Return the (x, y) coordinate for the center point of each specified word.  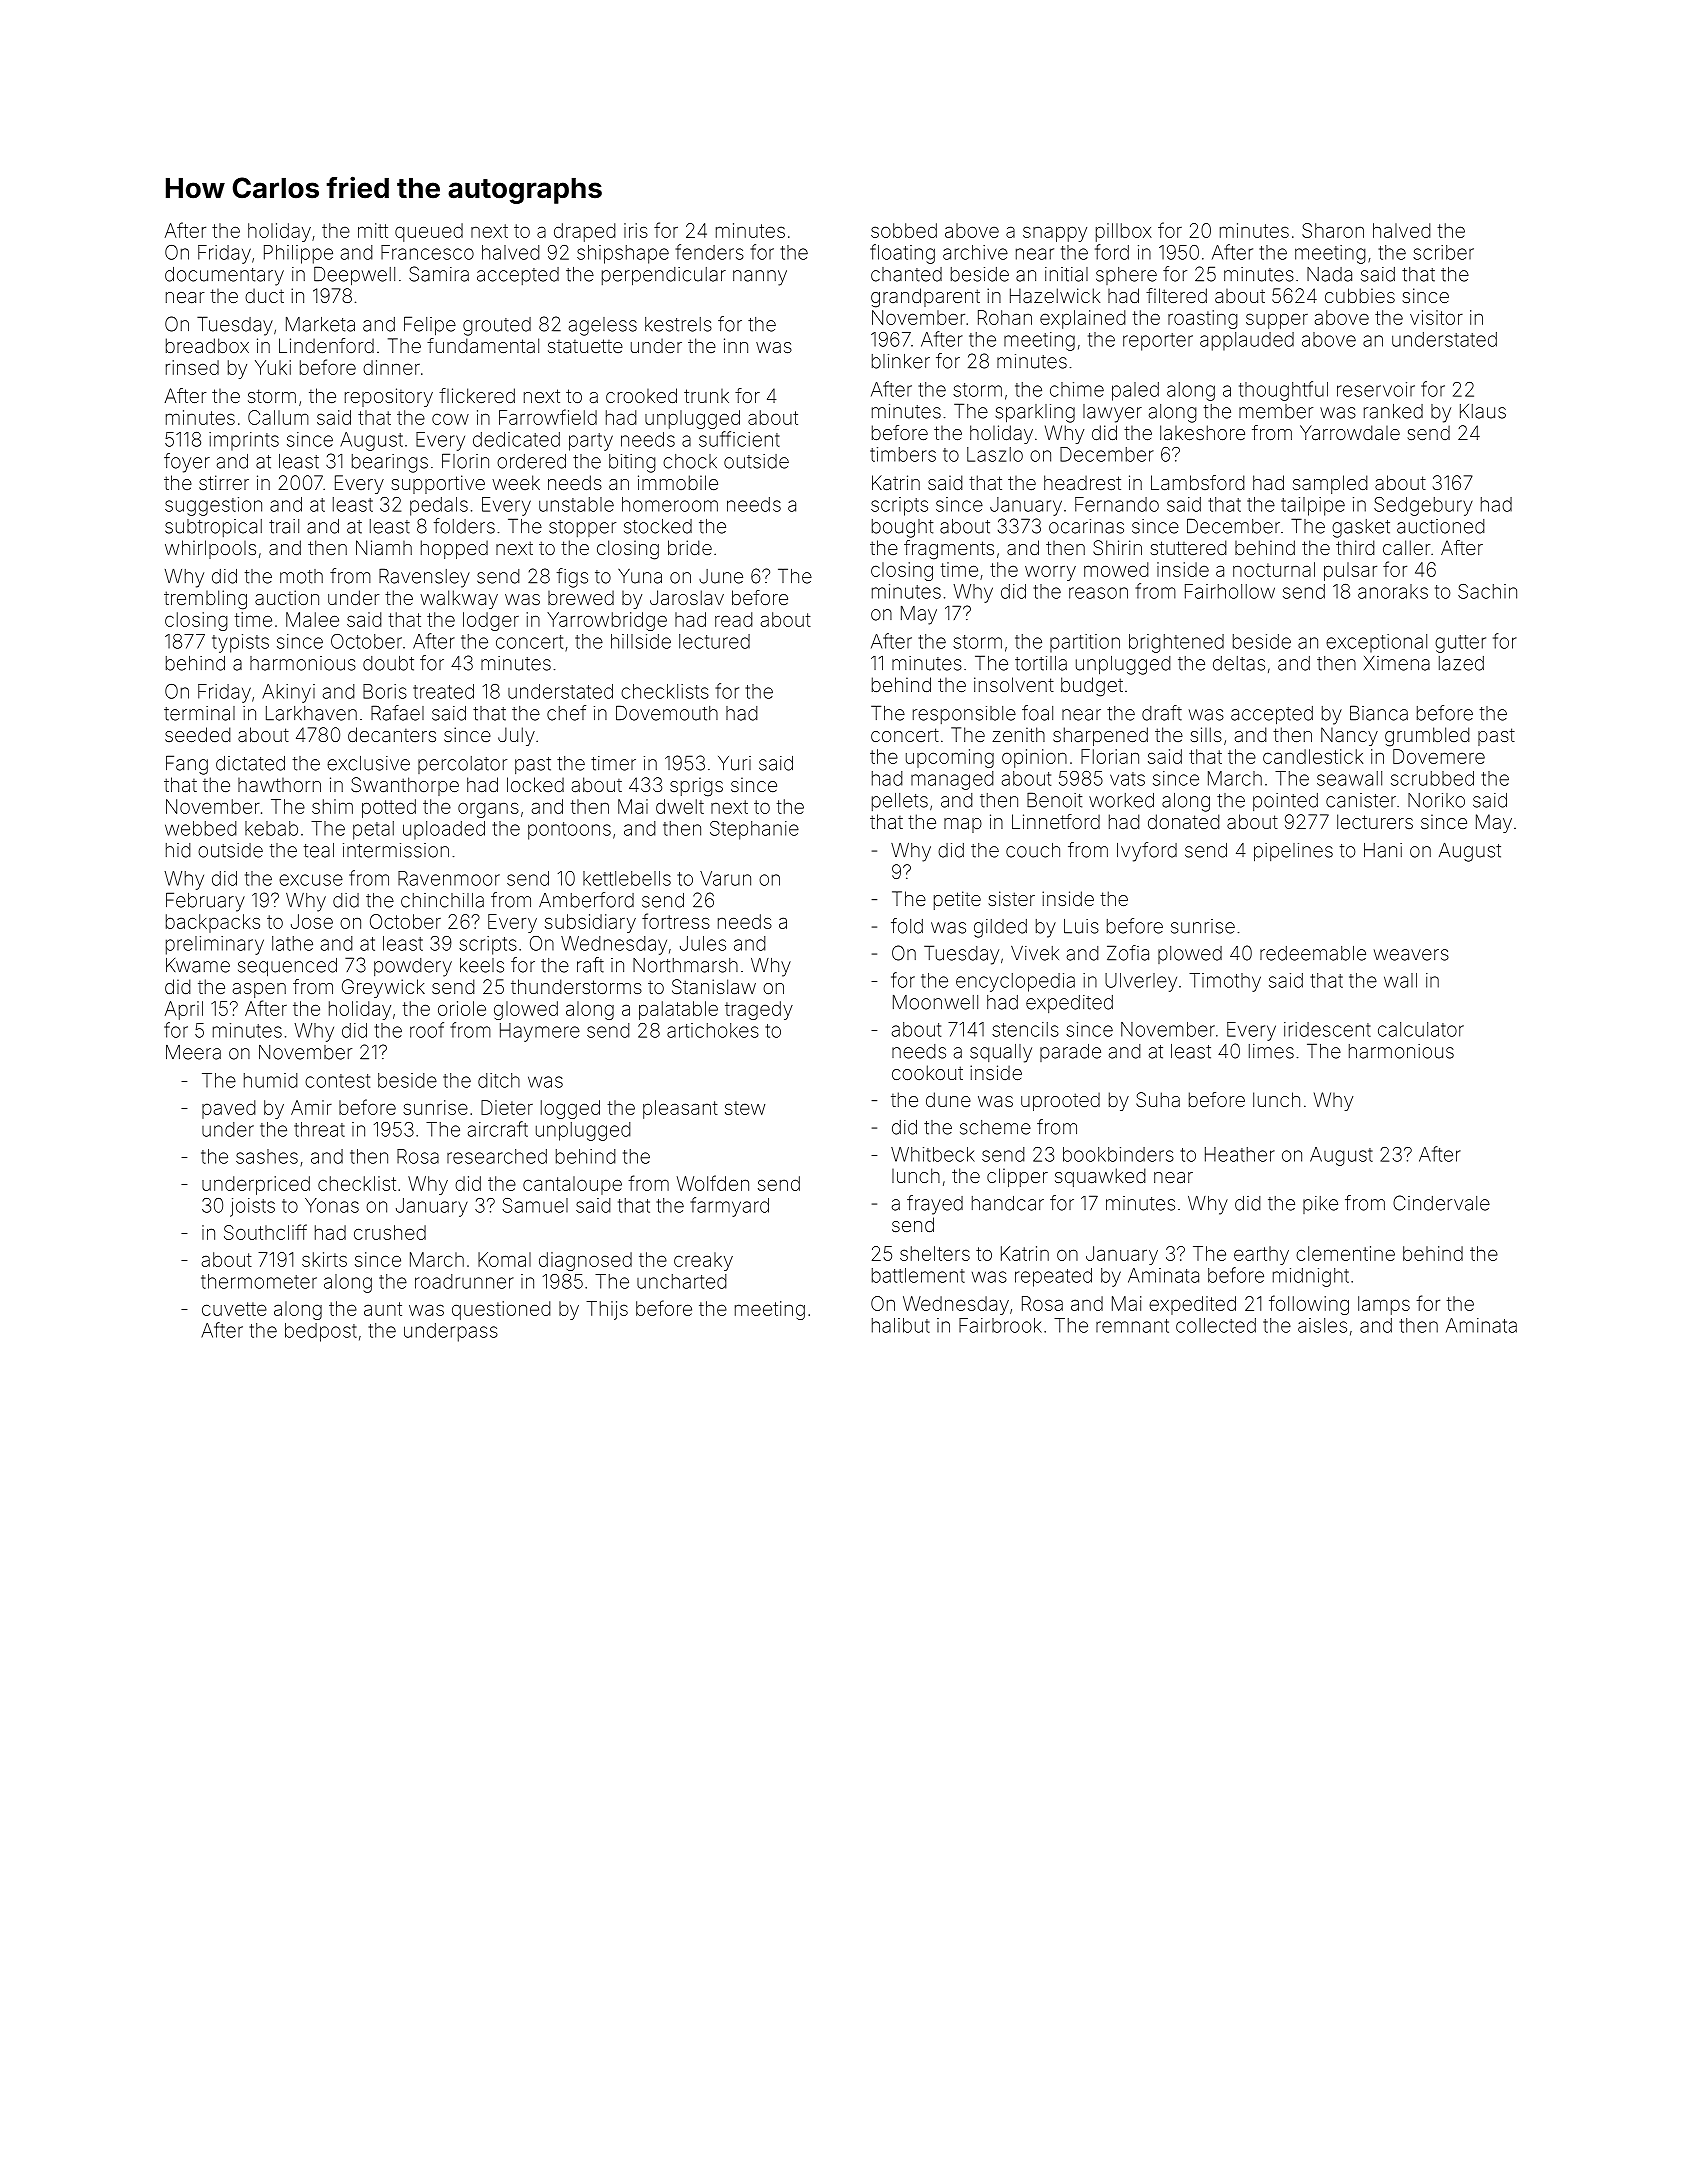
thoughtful (1283, 391)
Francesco (427, 252)
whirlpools (210, 549)
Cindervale (1441, 1203)
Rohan (1005, 317)
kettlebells (627, 878)
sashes (267, 1156)
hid (178, 850)
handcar (1008, 1203)
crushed (390, 1232)
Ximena (1397, 663)
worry (1050, 573)
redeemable (1313, 953)
